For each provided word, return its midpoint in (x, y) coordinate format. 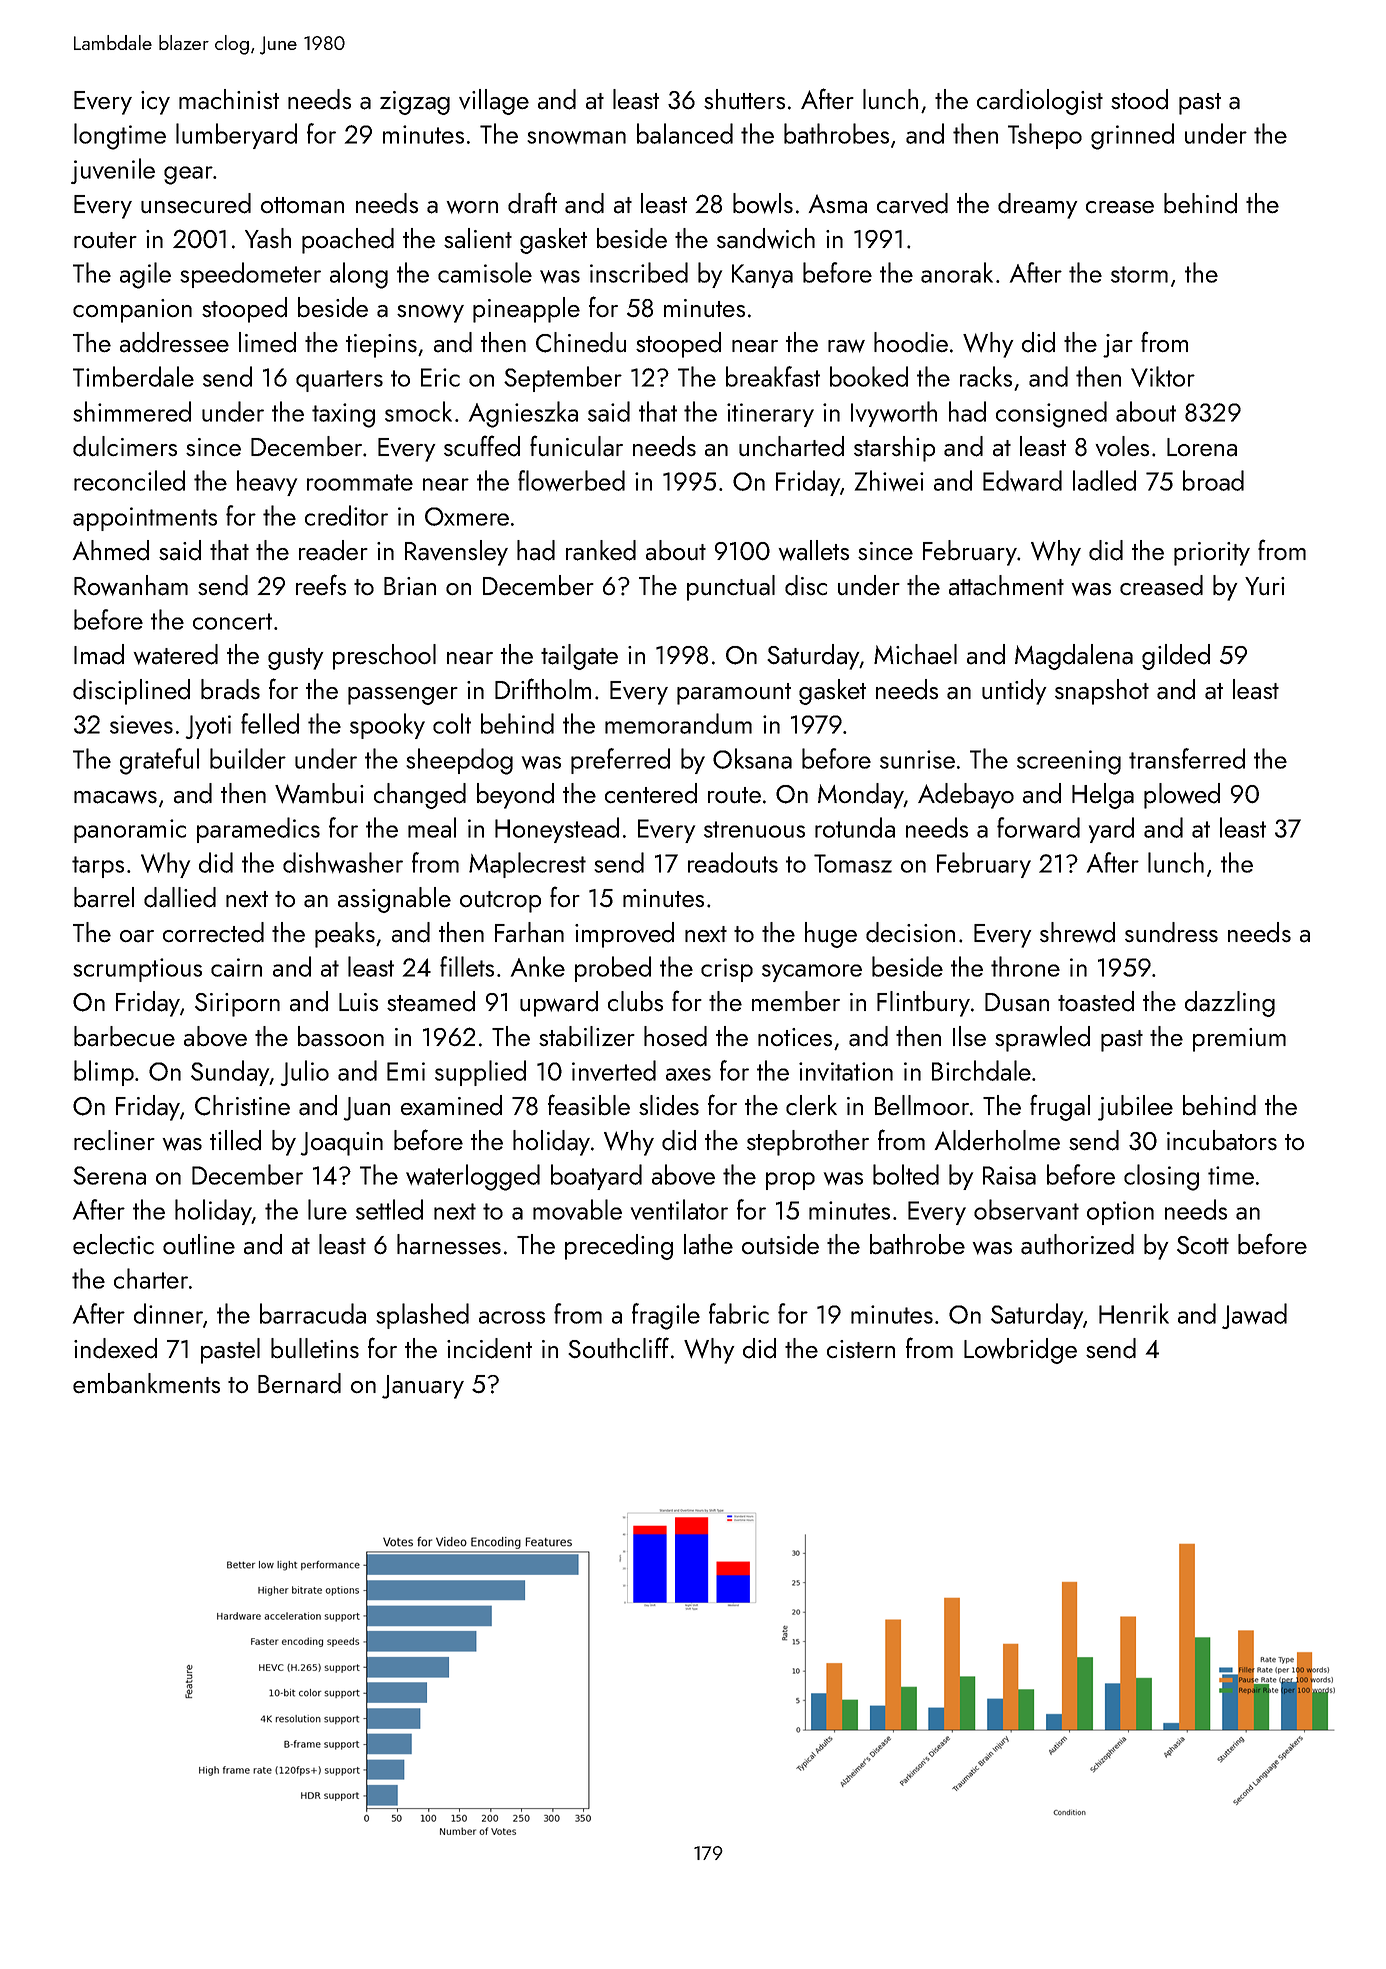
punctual (731, 588)
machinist (229, 99)
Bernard (299, 1383)
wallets (813, 550)
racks (986, 376)
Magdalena (1074, 657)
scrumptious (137, 970)
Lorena (1202, 447)
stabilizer (587, 1036)
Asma (837, 204)
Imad (99, 654)
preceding (619, 1247)
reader (333, 550)
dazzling (1230, 1004)
